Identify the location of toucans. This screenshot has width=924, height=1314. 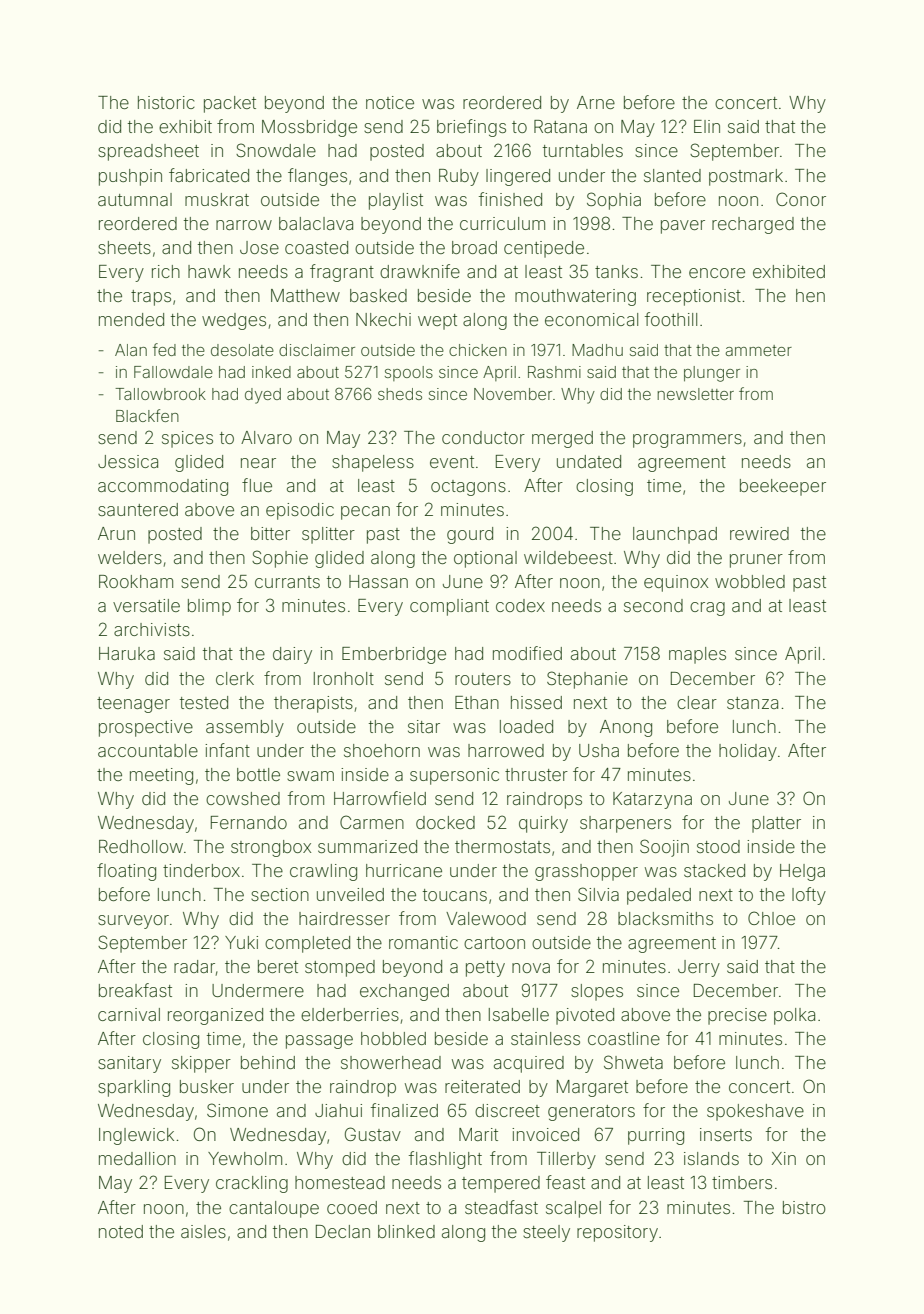
(455, 895).
